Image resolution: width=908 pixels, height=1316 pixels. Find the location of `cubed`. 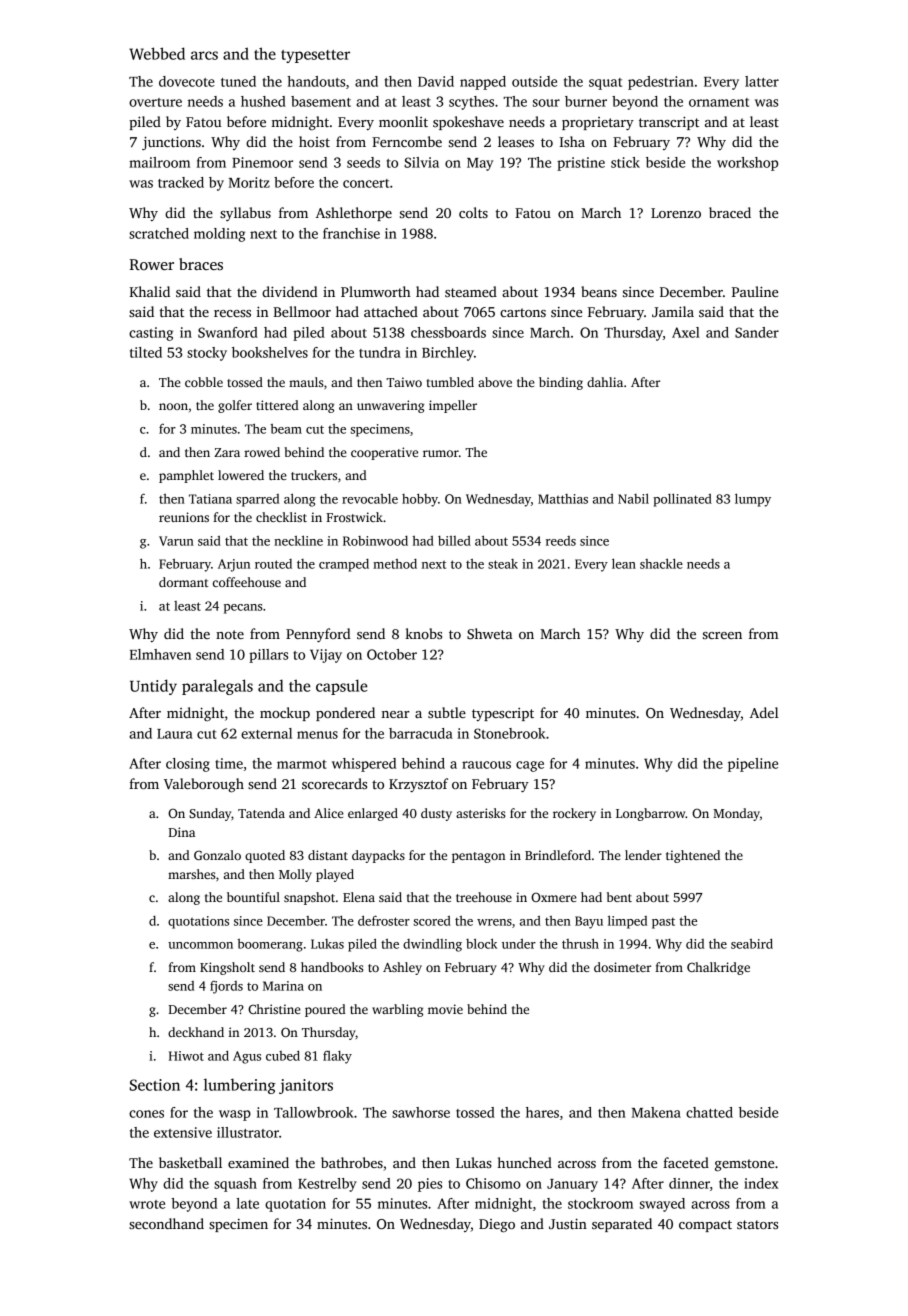

cubed is located at coordinates (283, 1055).
